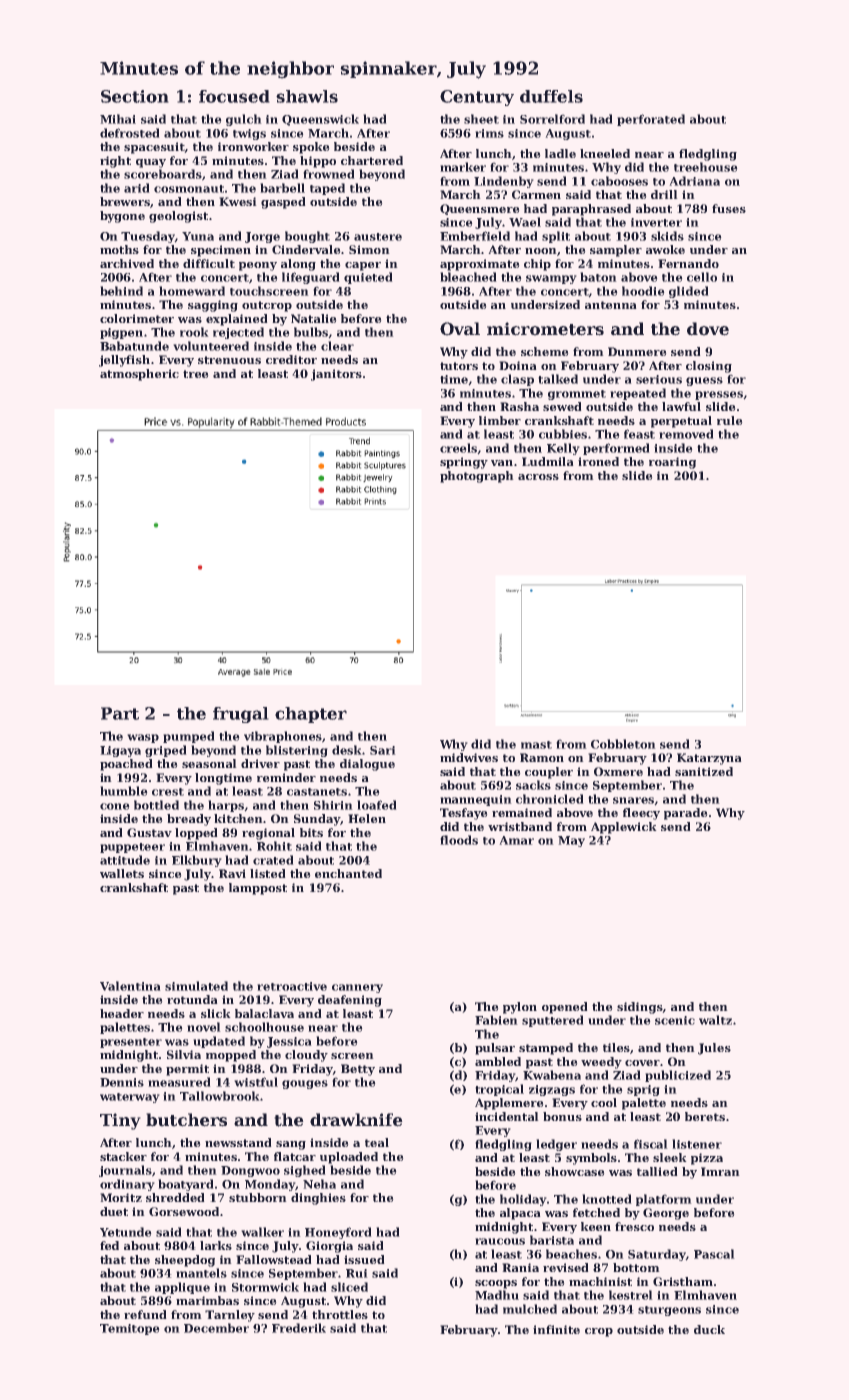 The width and height of the document is (849, 1400). Describe the element at coordinates (651, 120) in the document. I see `perforated` at that location.
